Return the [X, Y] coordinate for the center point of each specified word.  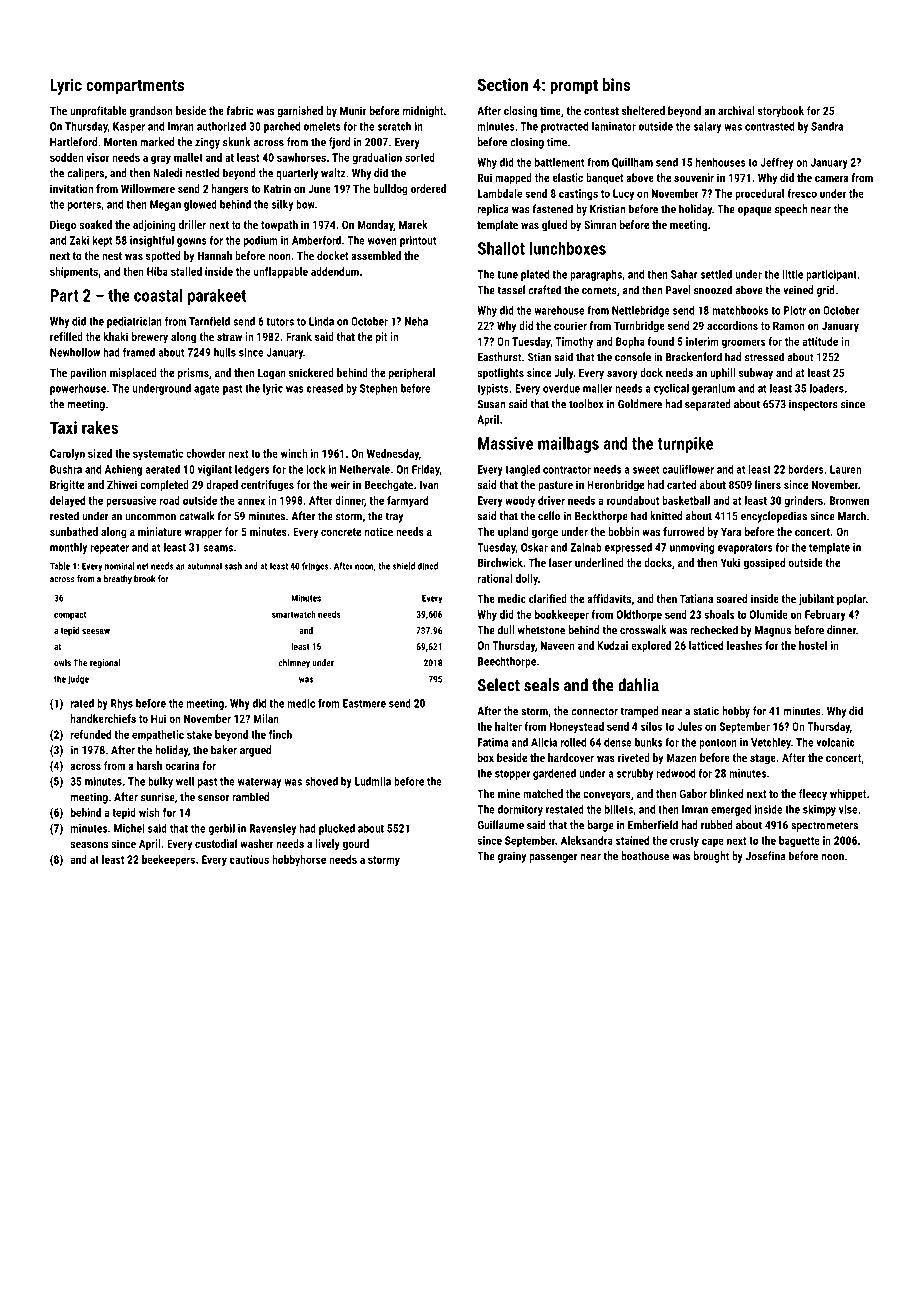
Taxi [63, 427]
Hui [158, 718]
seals [541, 685]
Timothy [574, 342]
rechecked [714, 630]
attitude [820, 341]
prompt [574, 87]
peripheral [412, 374]
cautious [249, 859]
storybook [781, 112]
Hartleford [73, 142]
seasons [89, 845]
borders [806, 469]
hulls [225, 352]
